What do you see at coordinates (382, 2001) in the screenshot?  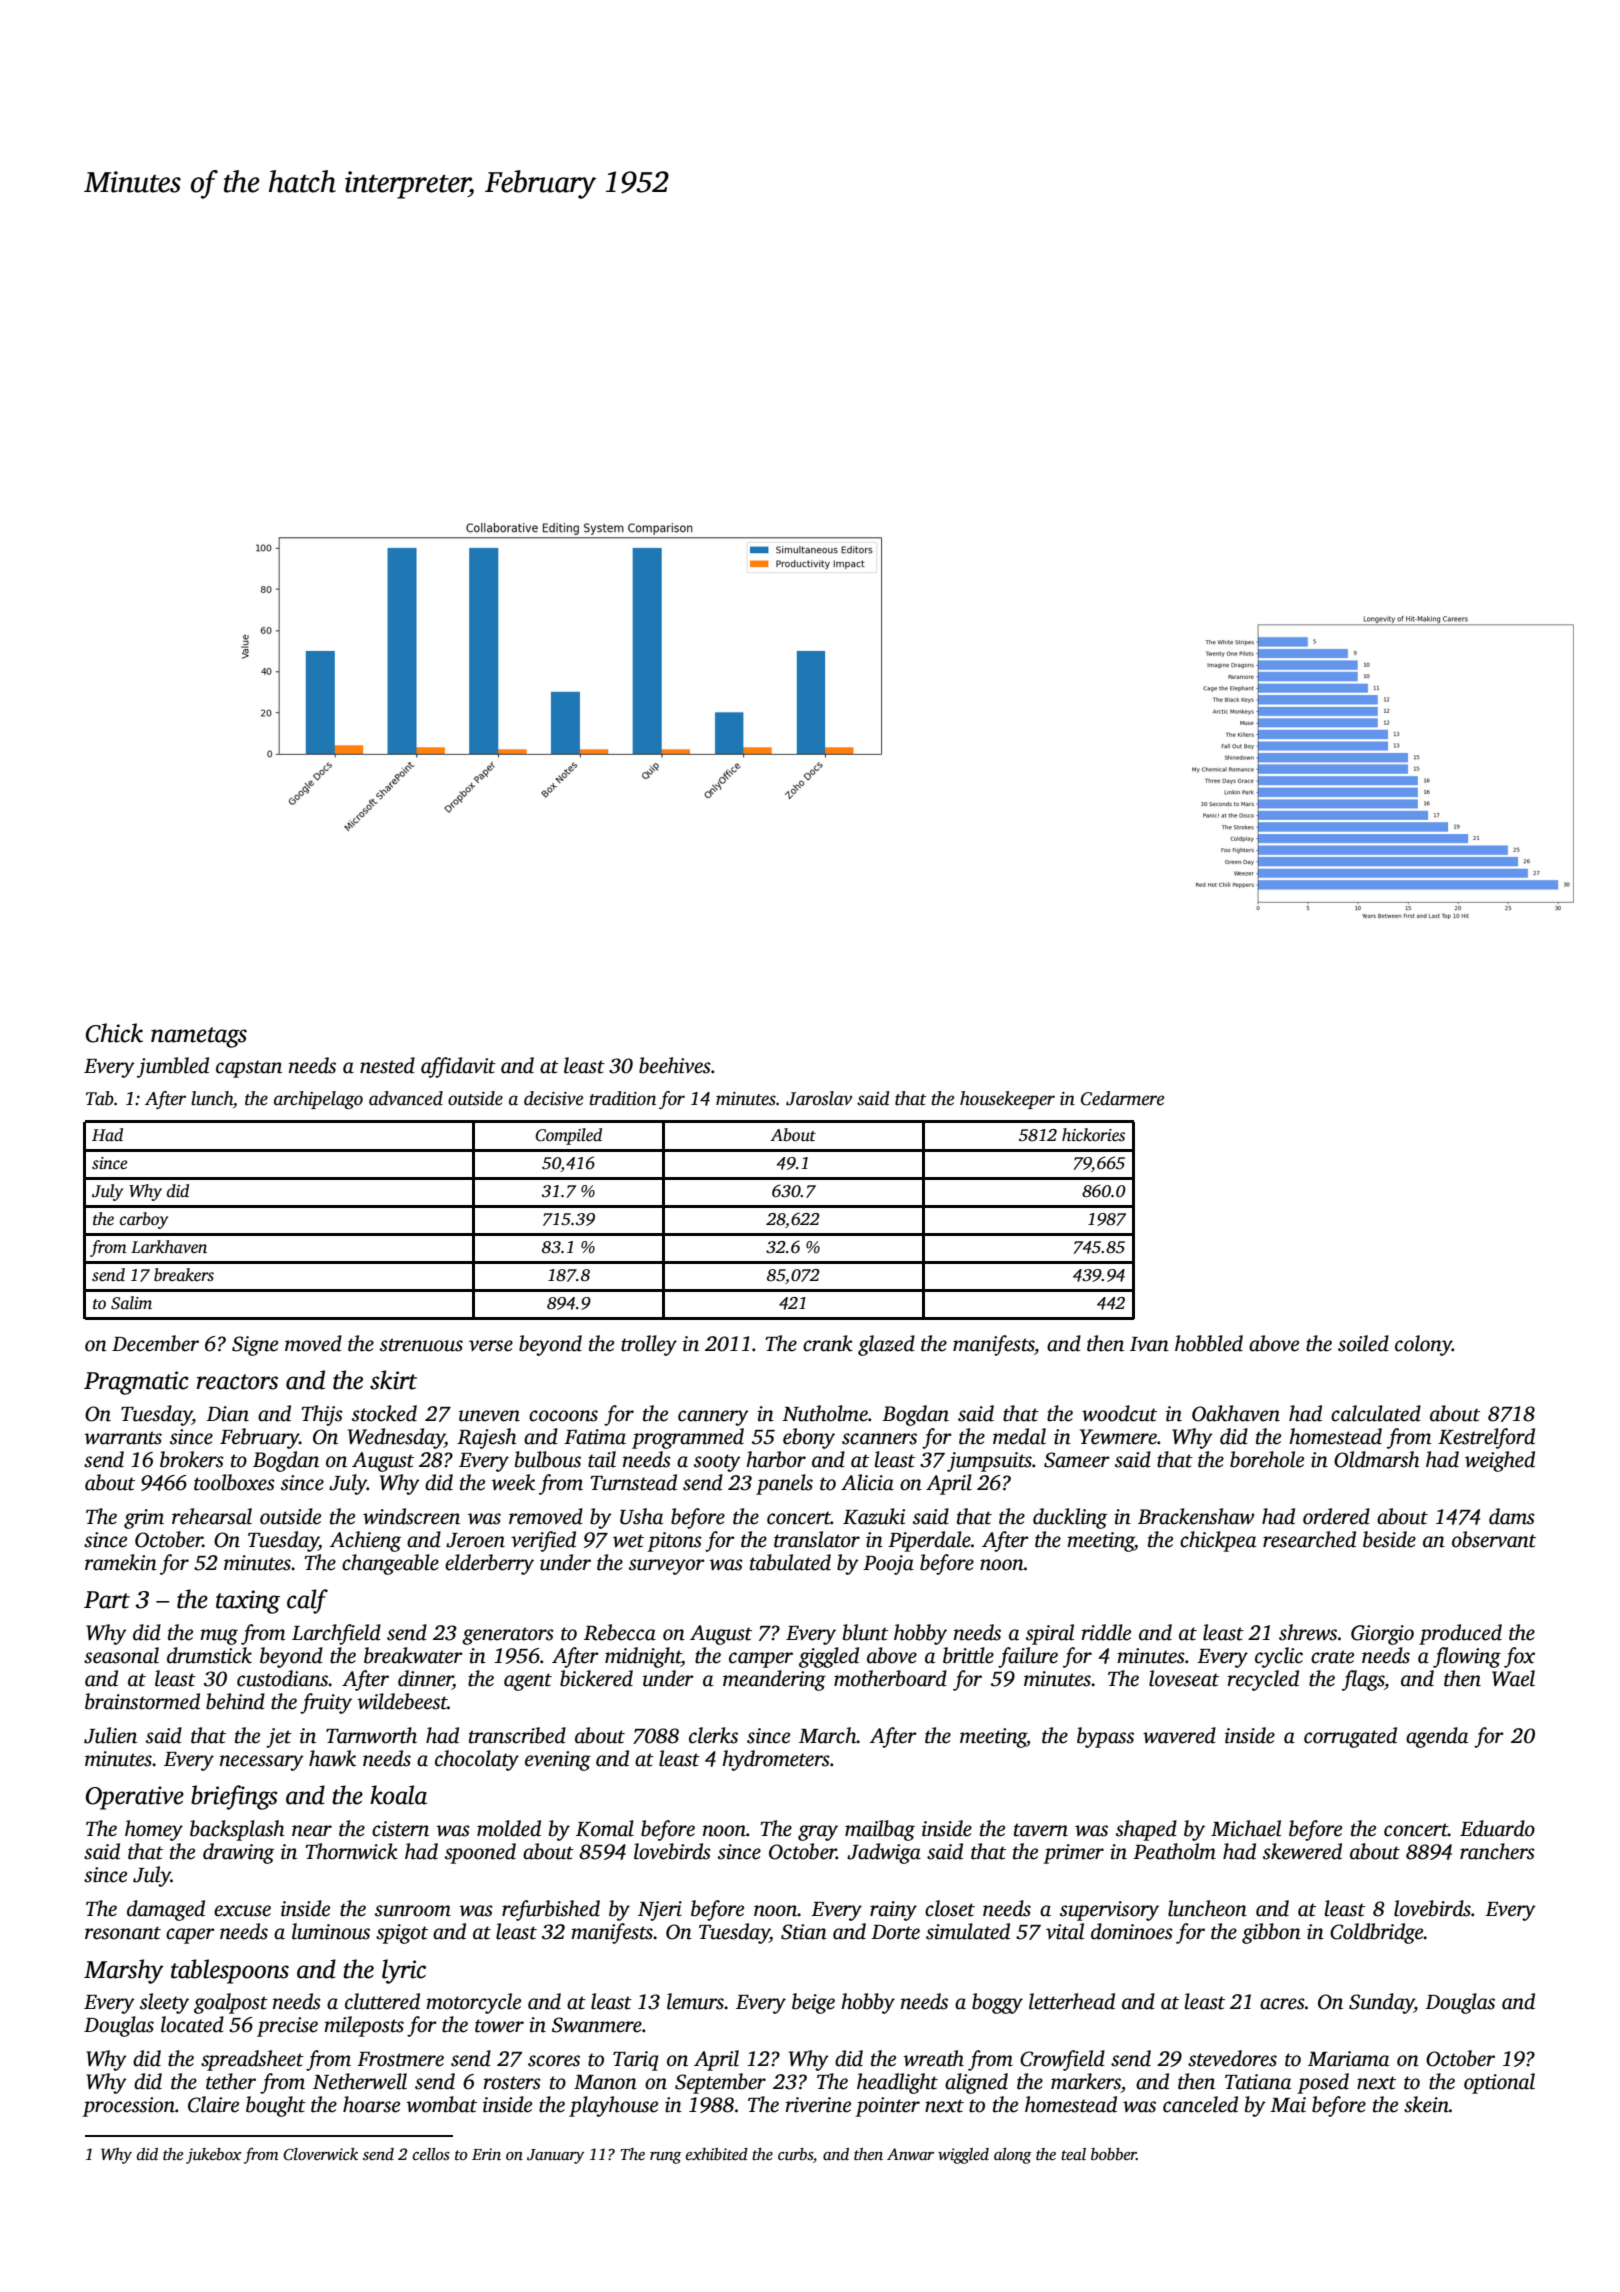 I see `cluttered` at bounding box center [382, 2001].
